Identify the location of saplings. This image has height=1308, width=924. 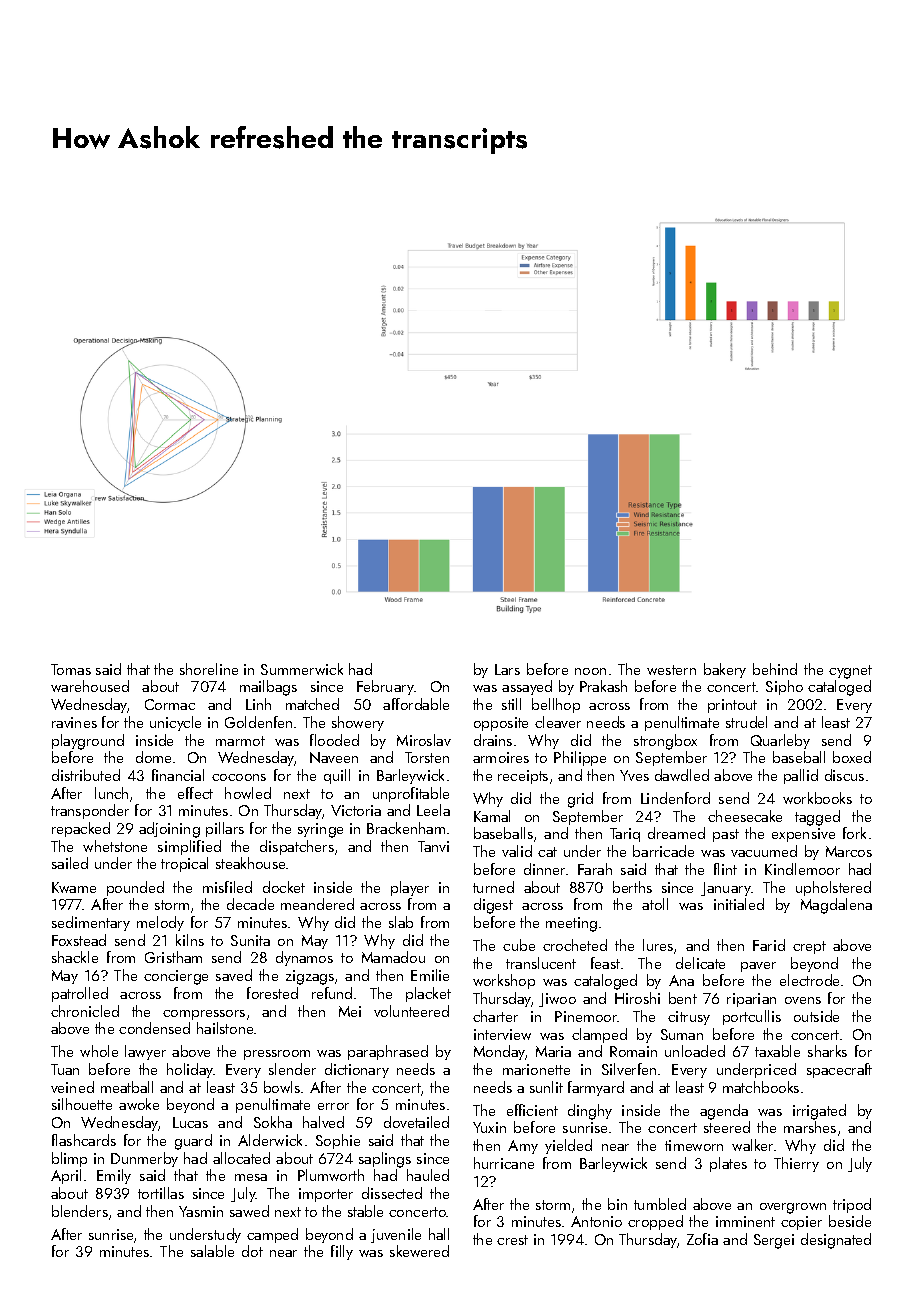
(385, 1160).
